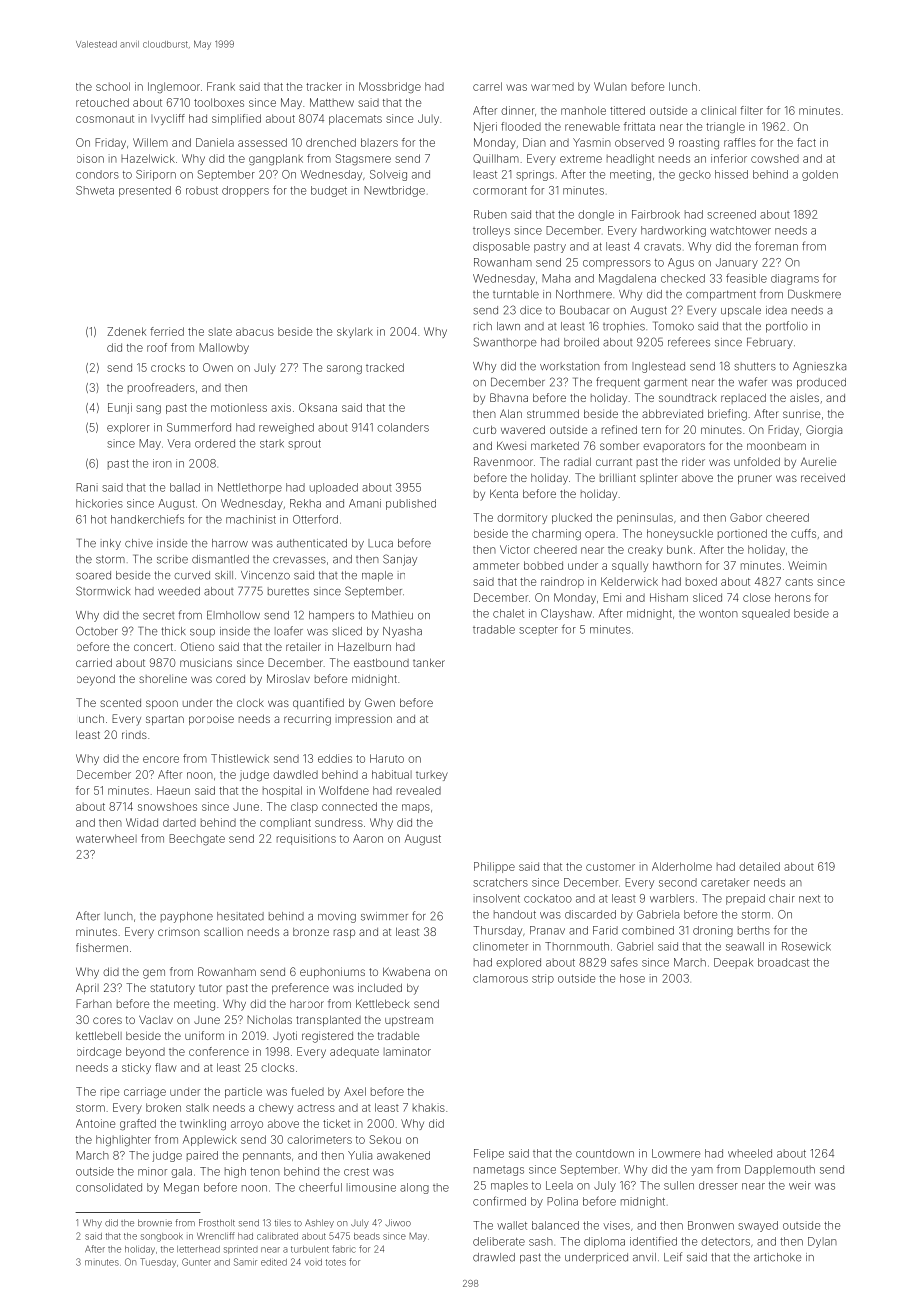 The image size is (924, 1308). I want to click on waterwheel, so click(106, 838).
